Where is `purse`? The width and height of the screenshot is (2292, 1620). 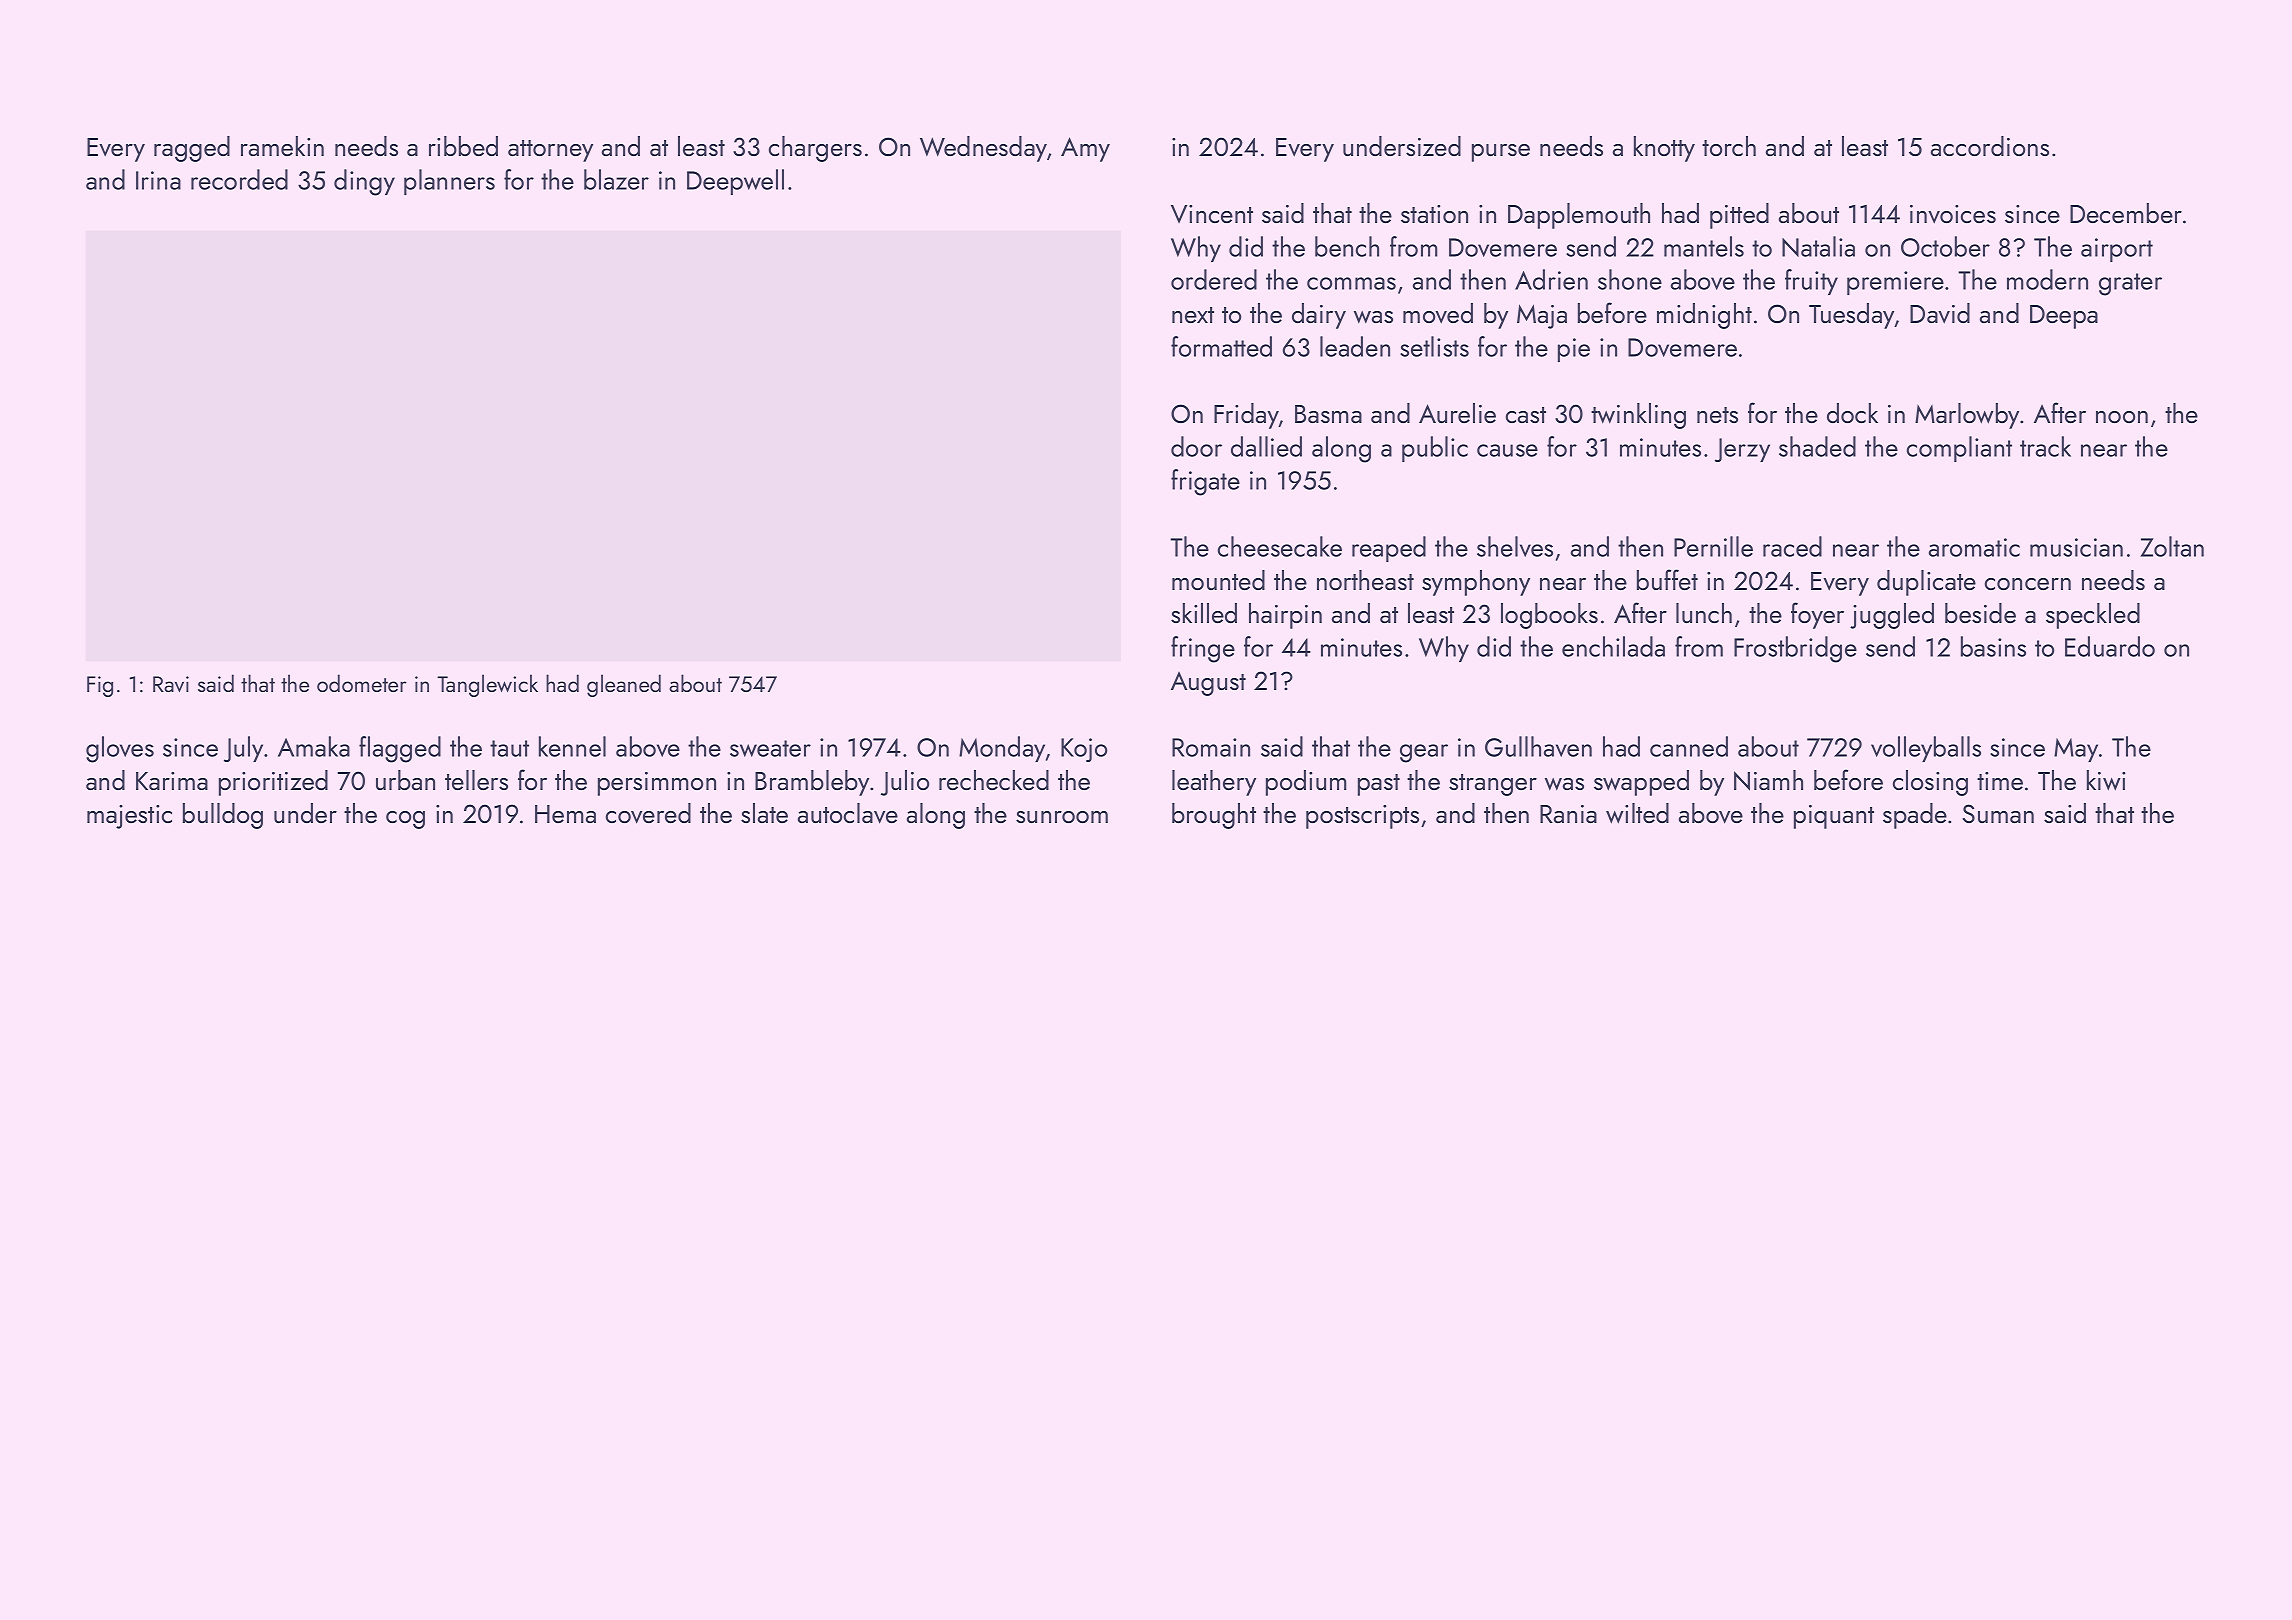 purse is located at coordinates (1501, 153).
